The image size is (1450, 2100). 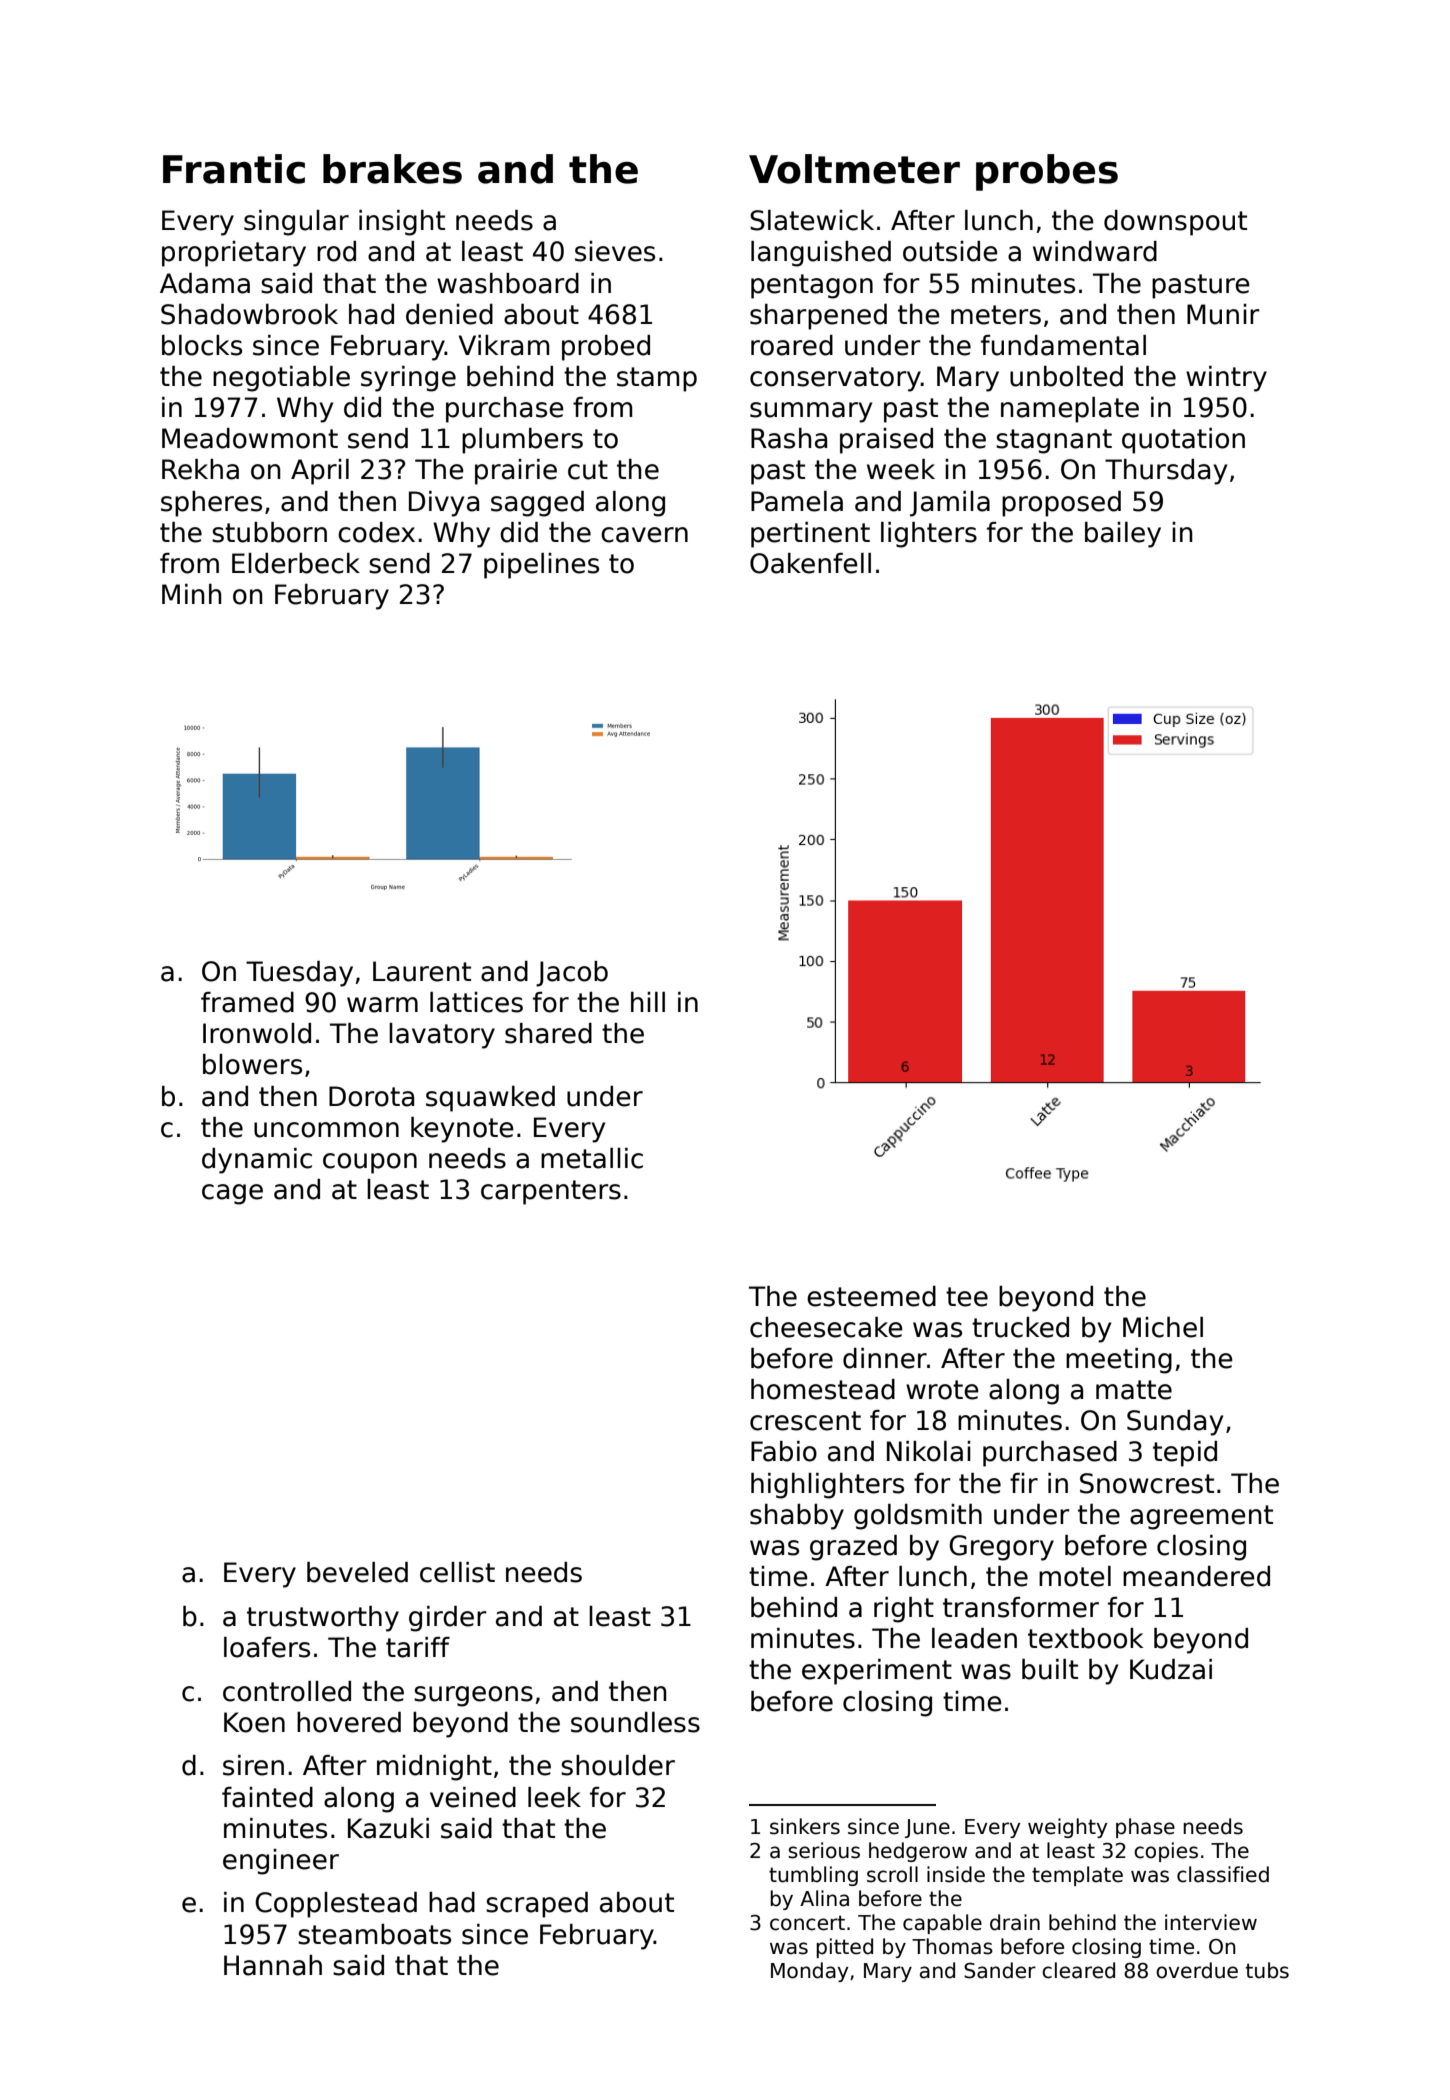 I want to click on Michel, so click(x=1163, y=1327).
